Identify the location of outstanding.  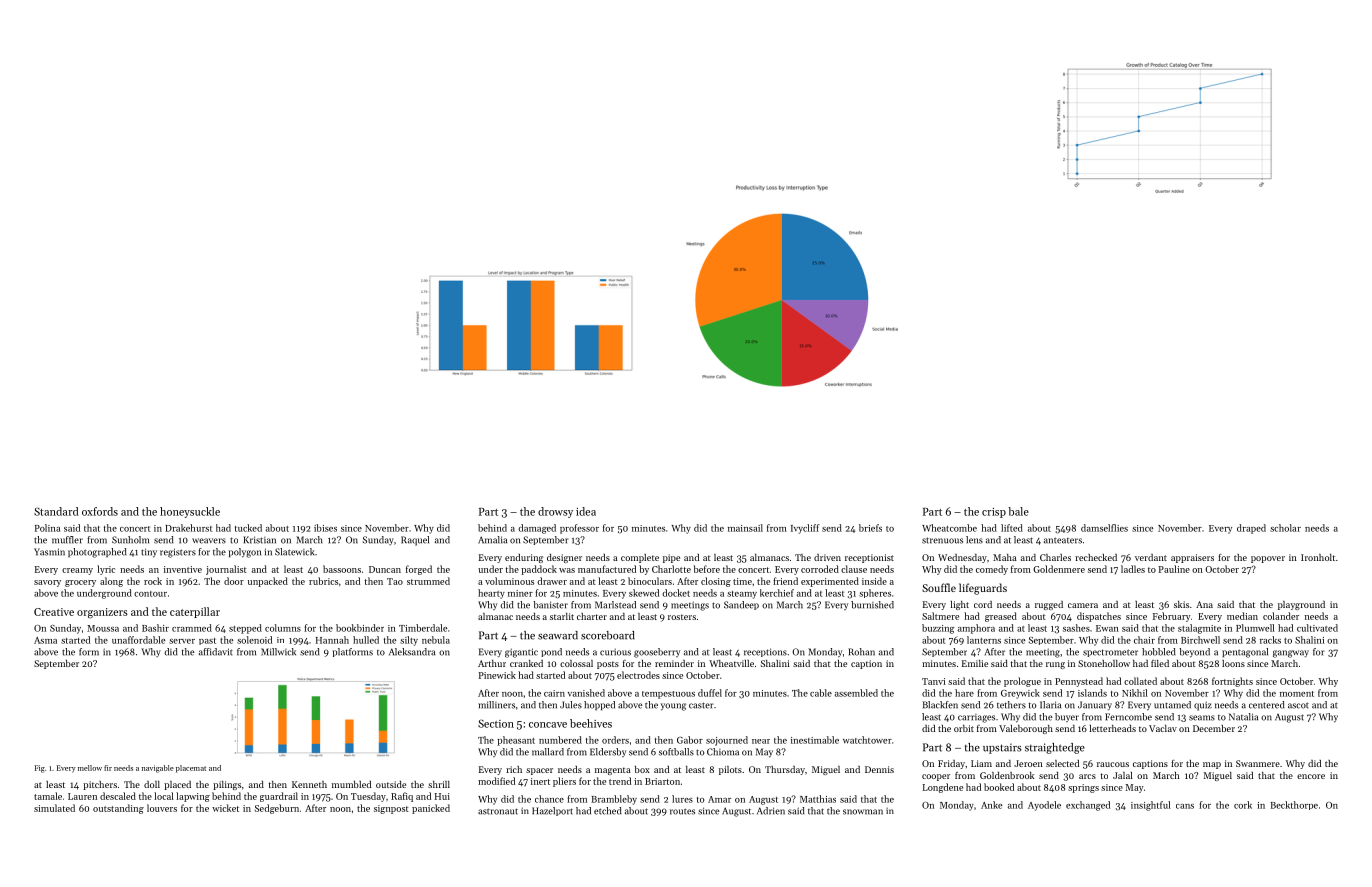
(118, 809).
